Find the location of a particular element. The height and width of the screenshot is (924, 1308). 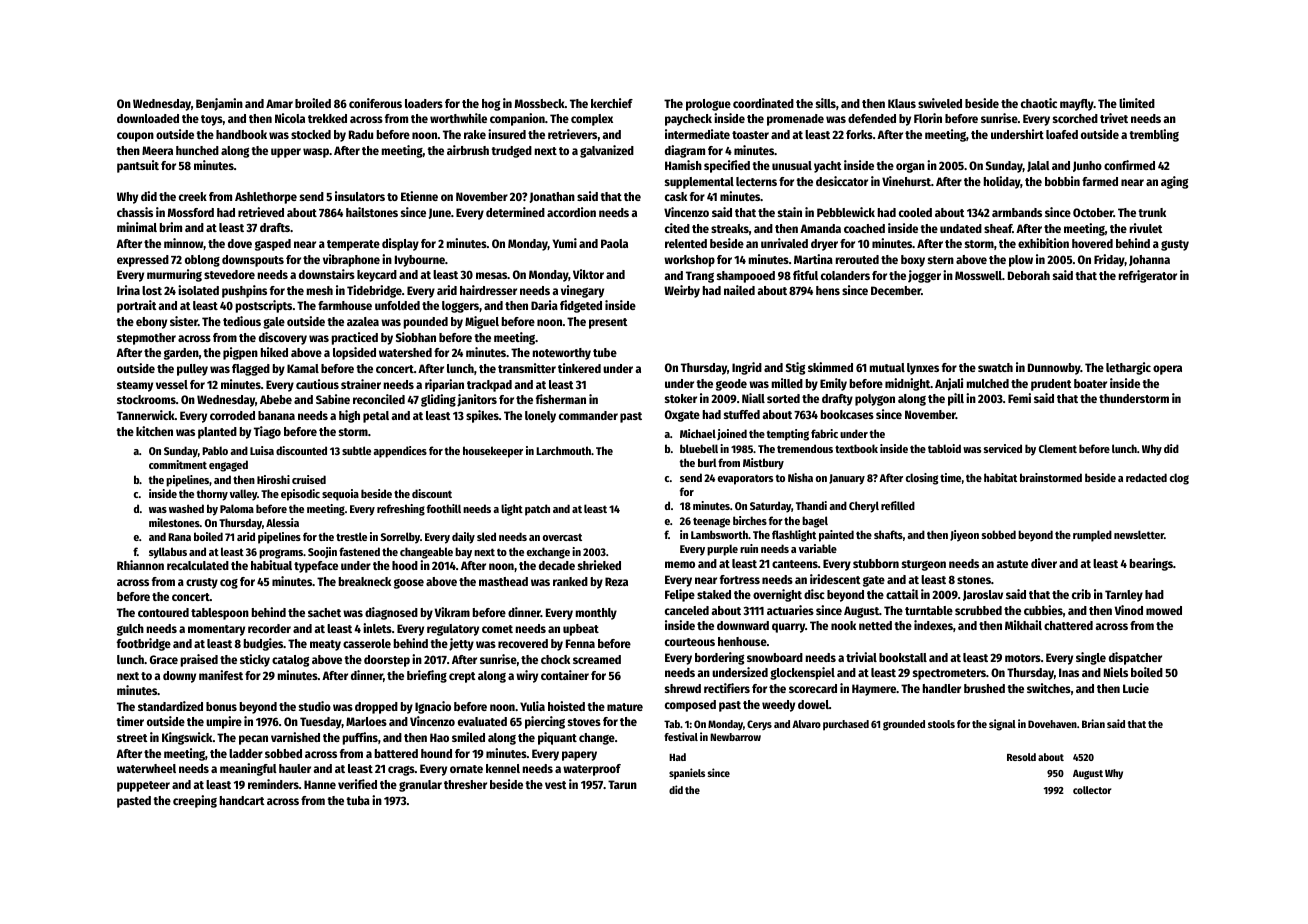

closing is located at coordinates (922, 479).
